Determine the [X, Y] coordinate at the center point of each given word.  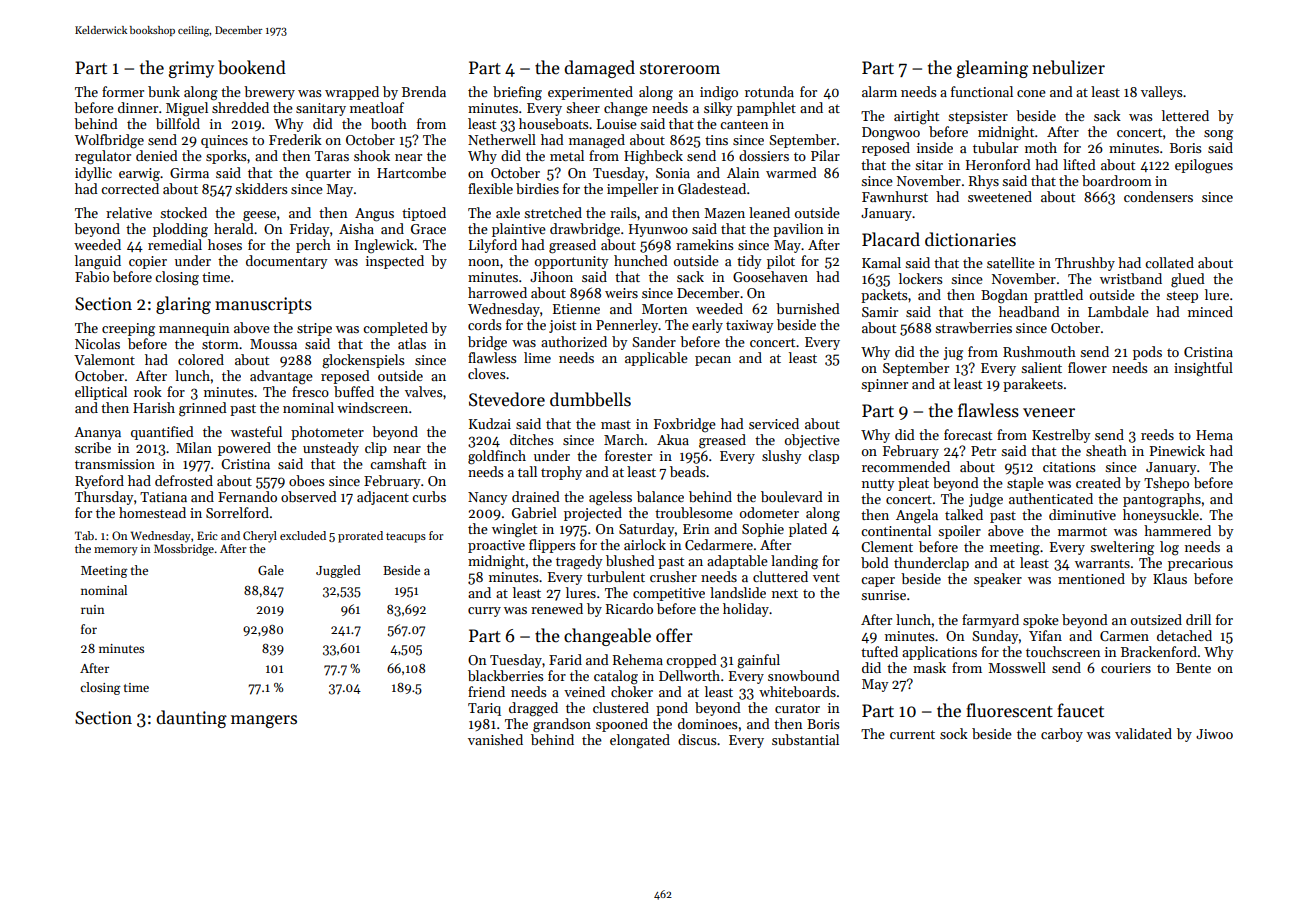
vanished [495, 739]
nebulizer [1068, 67]
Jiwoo [1214, 734]
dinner [138, 107]
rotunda [769, 91]
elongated [640, 741]
